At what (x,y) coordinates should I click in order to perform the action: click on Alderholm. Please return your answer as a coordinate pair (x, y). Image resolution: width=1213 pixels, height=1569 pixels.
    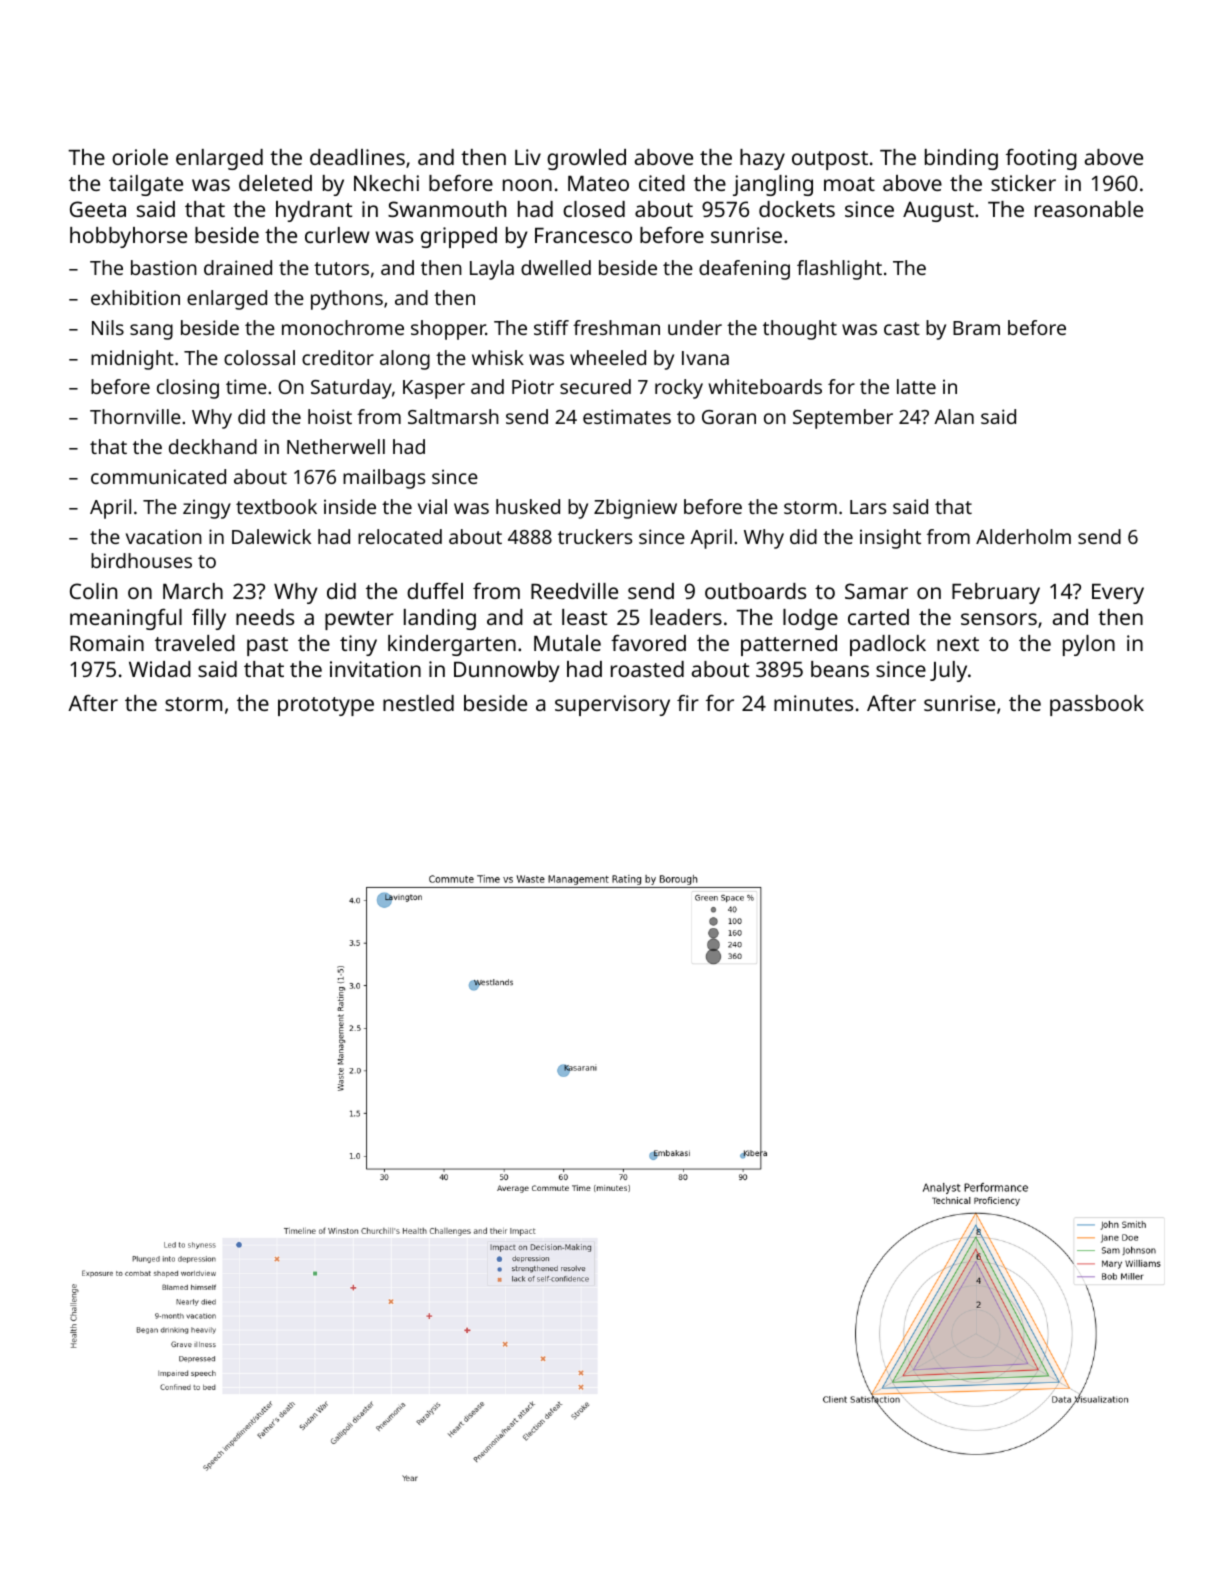
    Looking at the image, I should click on (1023, 536).
